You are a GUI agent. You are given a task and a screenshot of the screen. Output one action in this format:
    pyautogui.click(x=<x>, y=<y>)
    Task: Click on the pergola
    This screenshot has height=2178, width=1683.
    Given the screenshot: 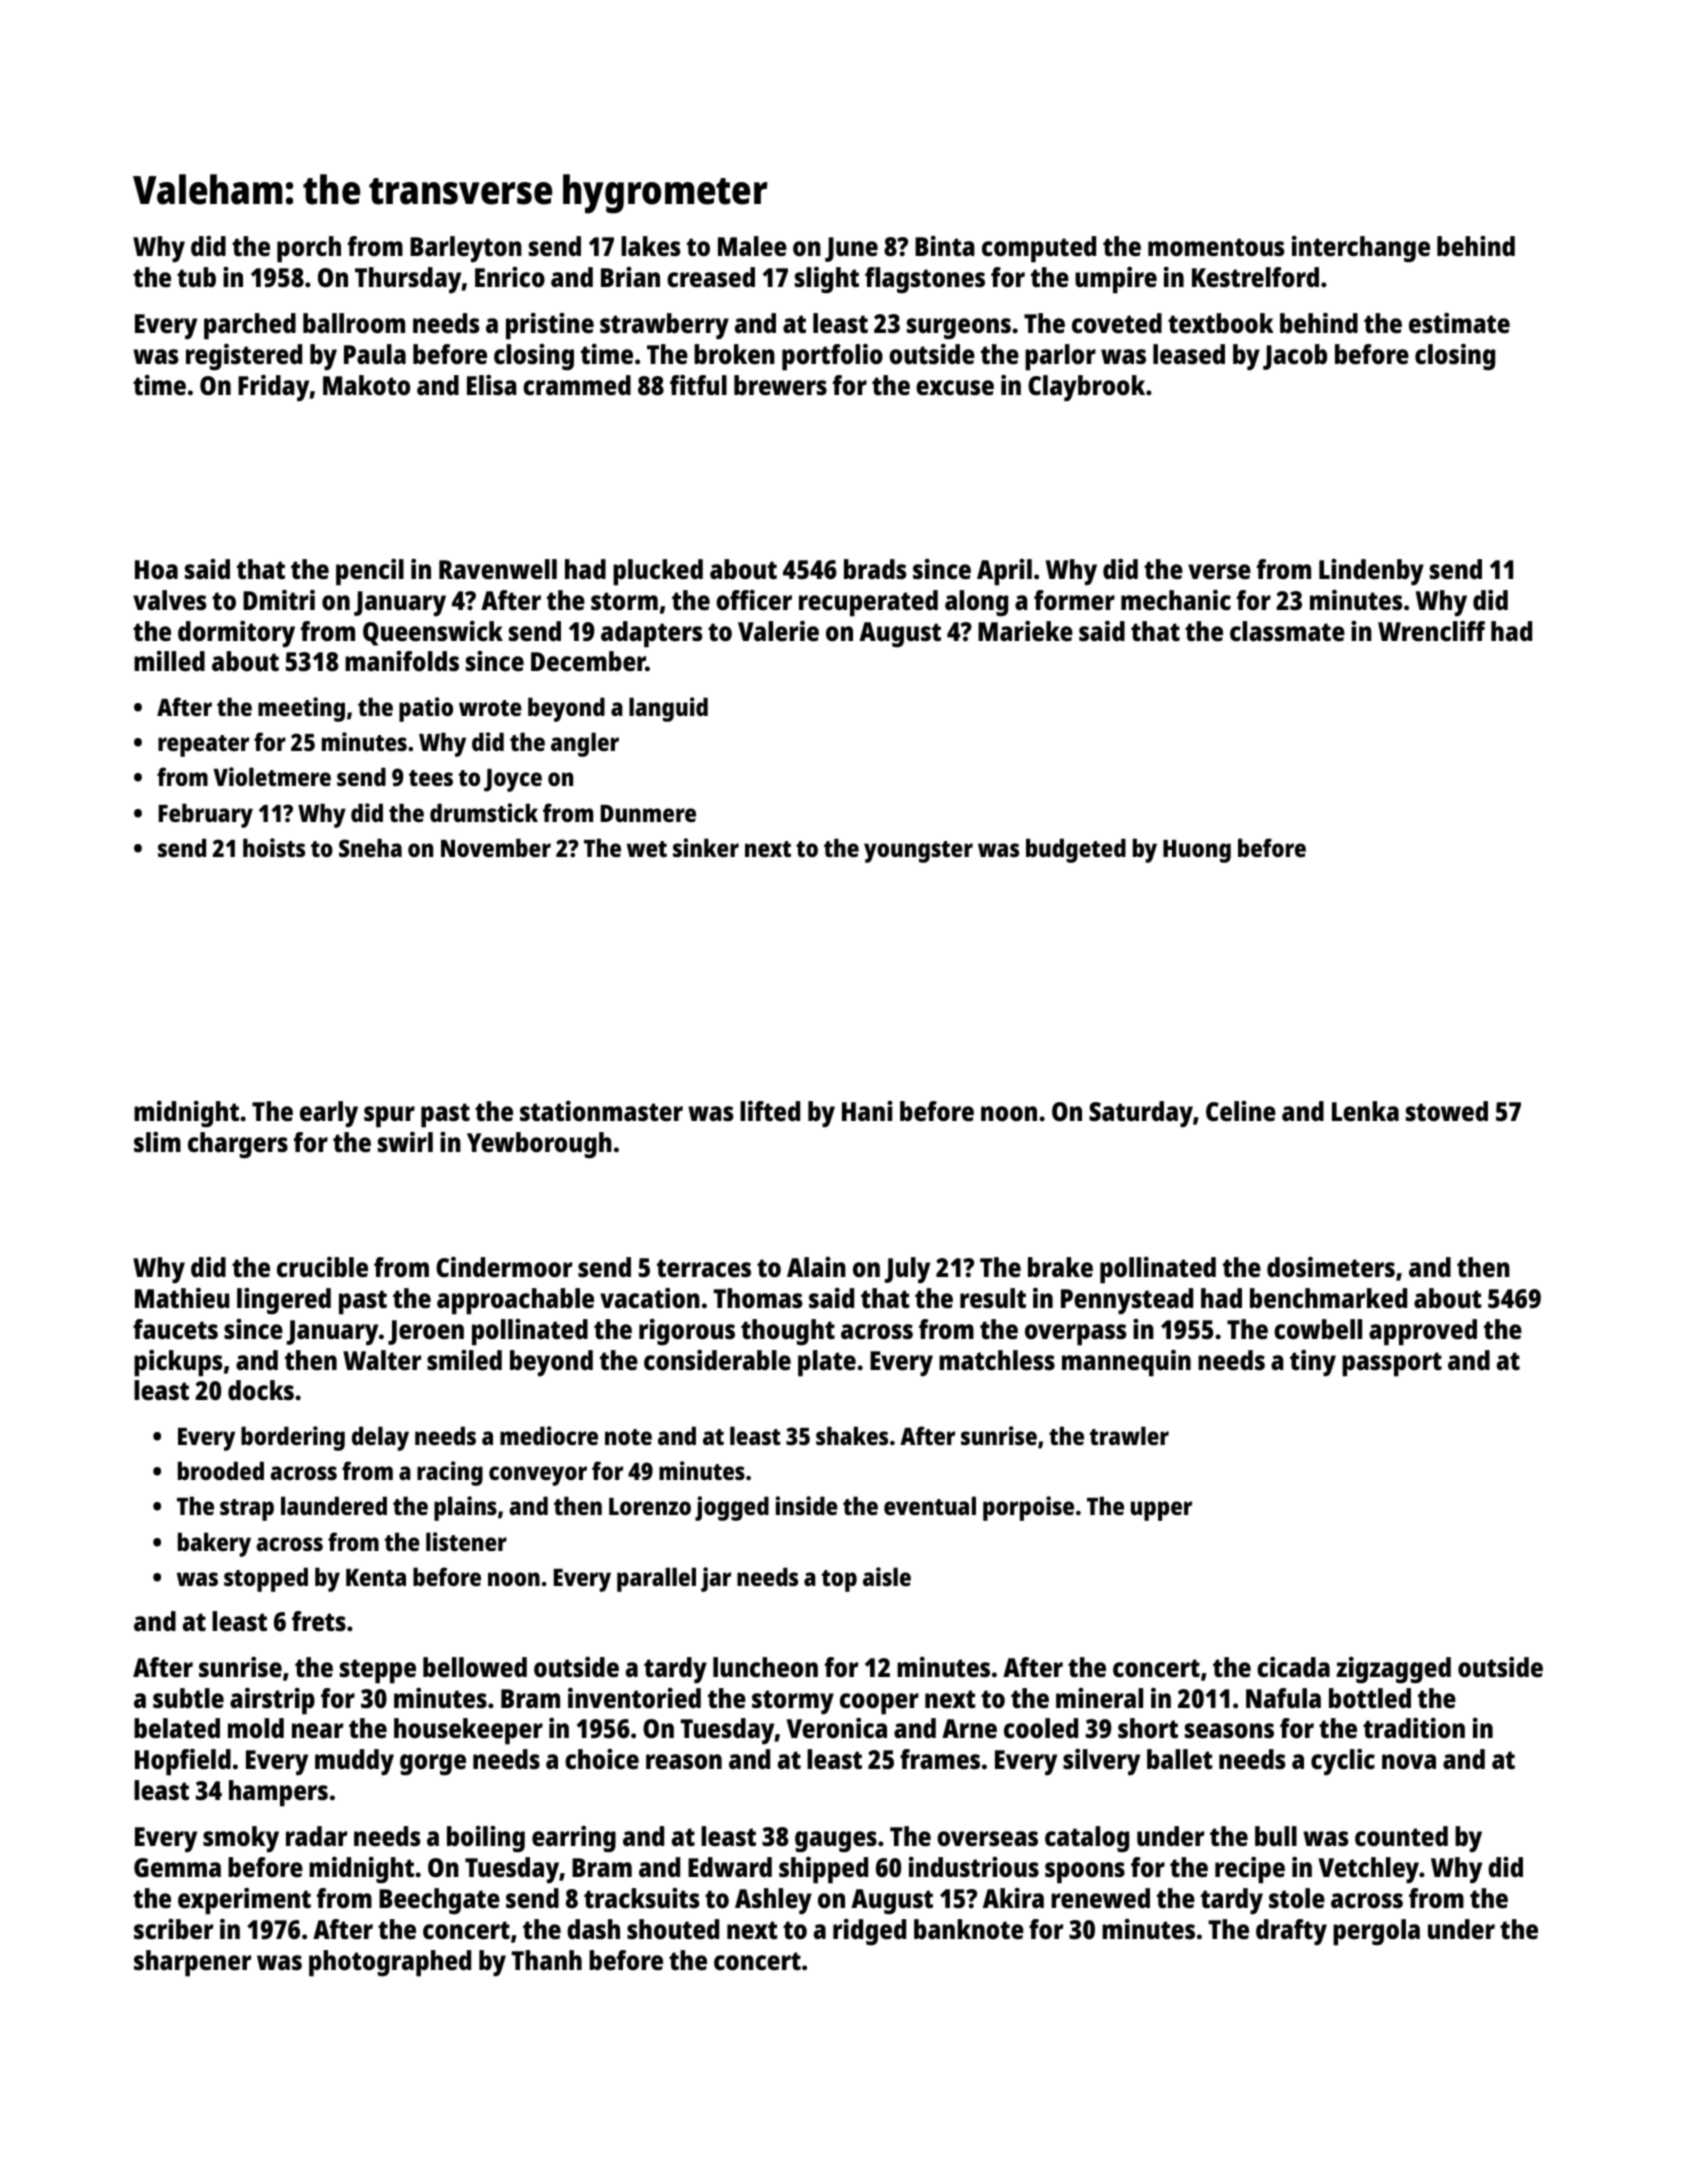 What is the action you would take?
    pyautogui.click(x=1376, y=1932)
